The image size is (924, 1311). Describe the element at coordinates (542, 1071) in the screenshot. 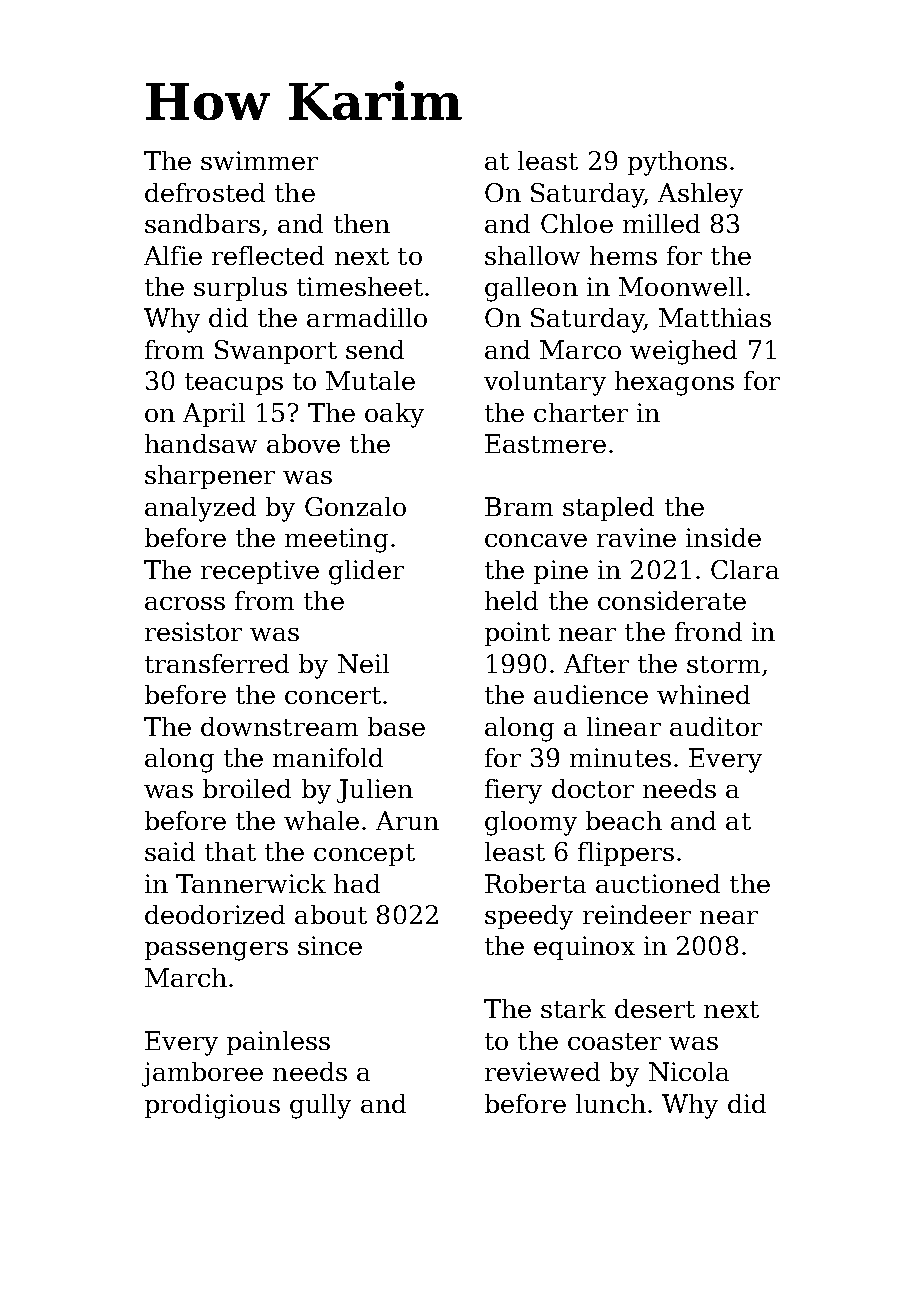

I see `reviewed` at that location.
